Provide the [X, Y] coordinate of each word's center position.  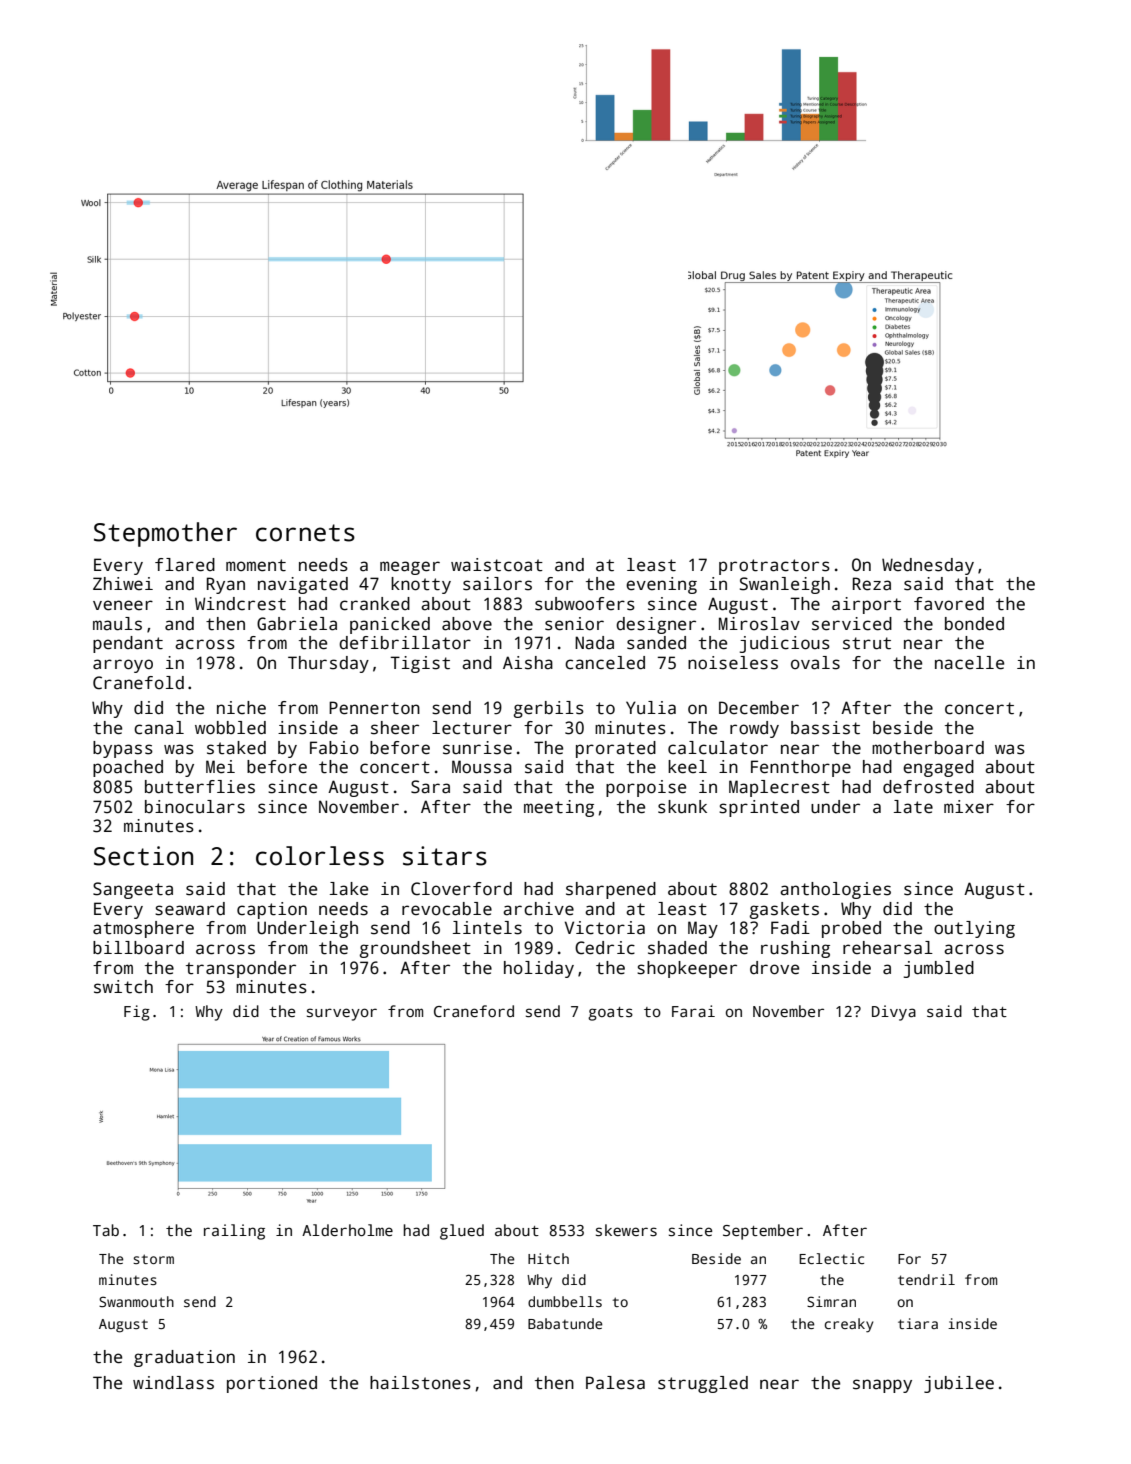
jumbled [939, 969]
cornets [305, 533]
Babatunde [565, 1323]
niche [241, 708]
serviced [852, 624]
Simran [831, 1301]
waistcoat [497, 565]
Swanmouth [136, 1301]
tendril [926, 1279]
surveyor [342, 1014]
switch [123, 987]
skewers [626, 1230]
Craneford [474, 1011]
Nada [594, 643]
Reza [872, 584]
